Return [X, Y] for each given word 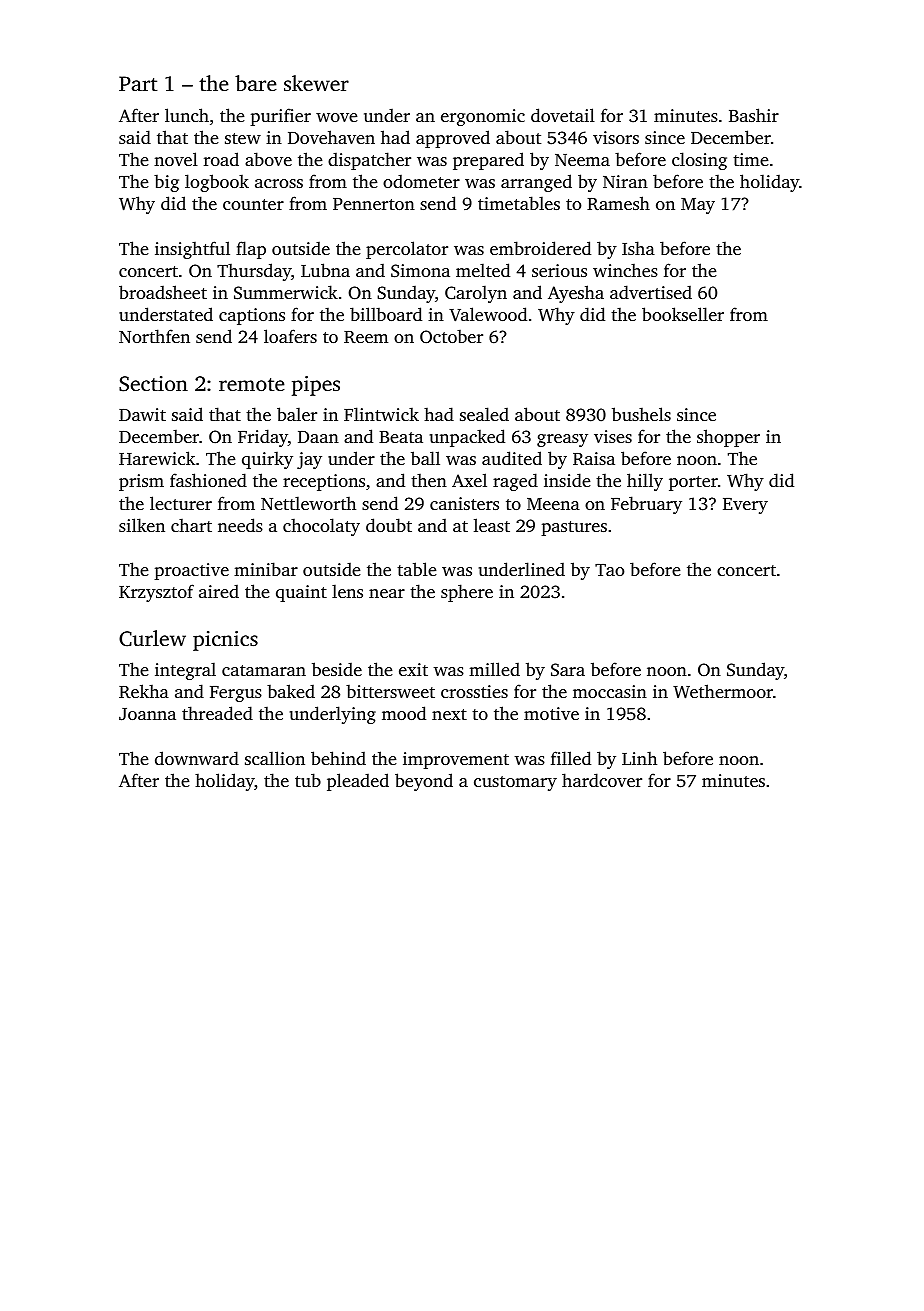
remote [252, 384]
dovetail [563, 115]
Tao [609, 570]
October [451, 336]
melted [483, 270]
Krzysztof [156, 593]
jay [309, 460]
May [698, 206]
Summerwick [286, 292]
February [646, 505]
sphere [467, 593]
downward [197, 758]
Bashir [754, 115]
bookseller [683, 314]
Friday [263, 438]
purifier [280, 117]
